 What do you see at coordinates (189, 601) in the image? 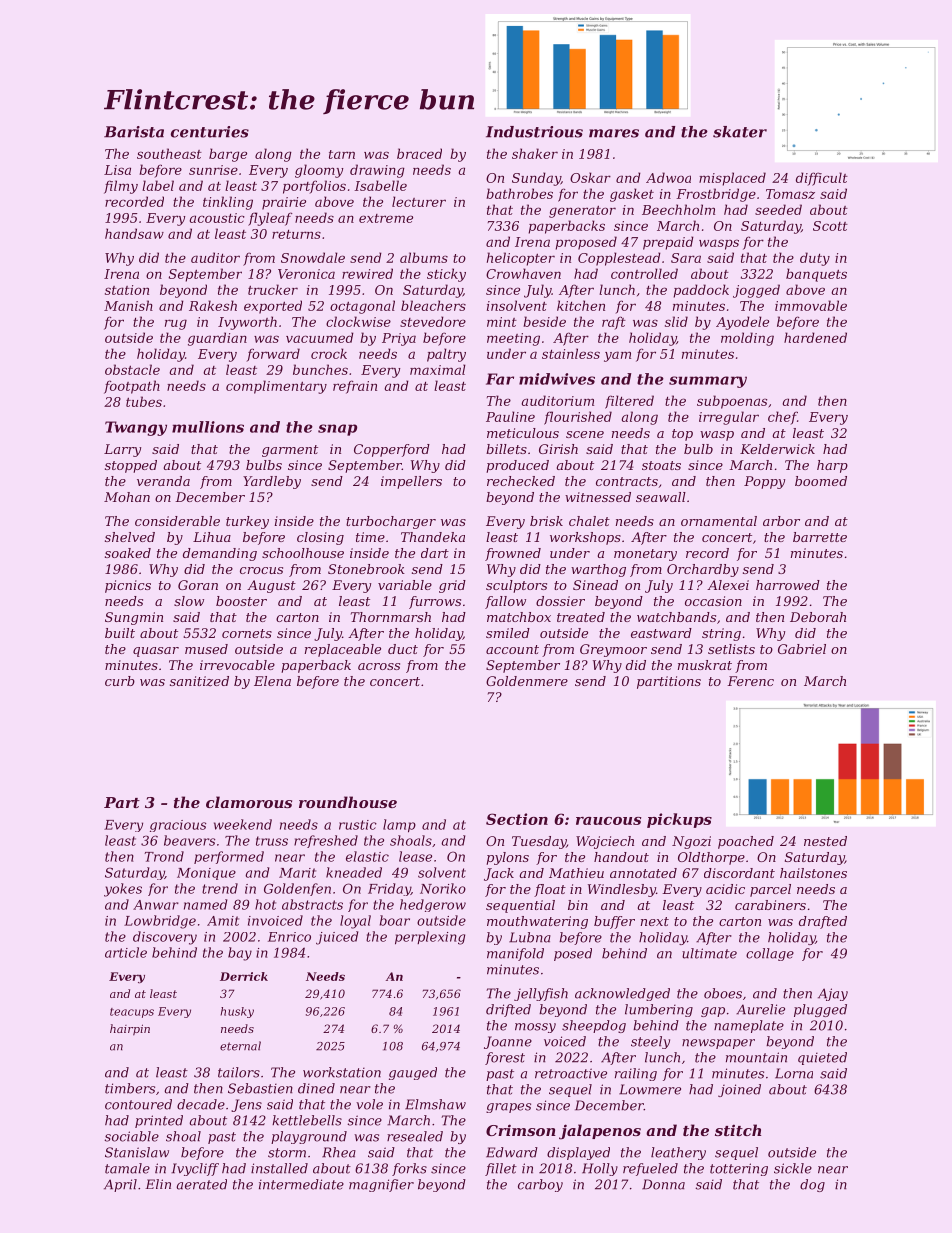
I see `slow` at bounding box center [189, 601].
